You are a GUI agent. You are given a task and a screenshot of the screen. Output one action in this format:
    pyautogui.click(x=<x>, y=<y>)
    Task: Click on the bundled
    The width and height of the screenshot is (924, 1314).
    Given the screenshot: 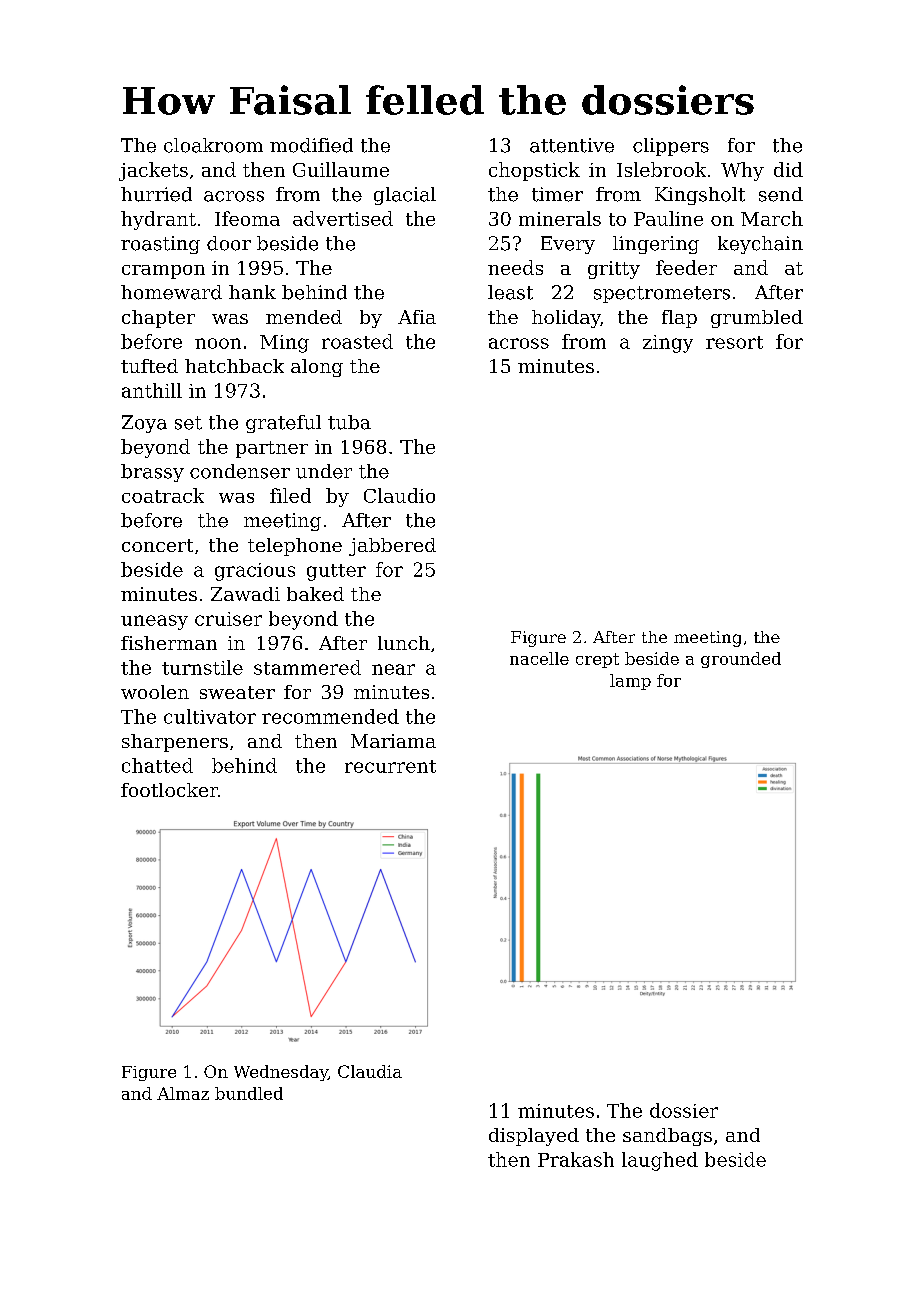 What is the action you would take?
    pyautogui.click(x=249, y=1093)
